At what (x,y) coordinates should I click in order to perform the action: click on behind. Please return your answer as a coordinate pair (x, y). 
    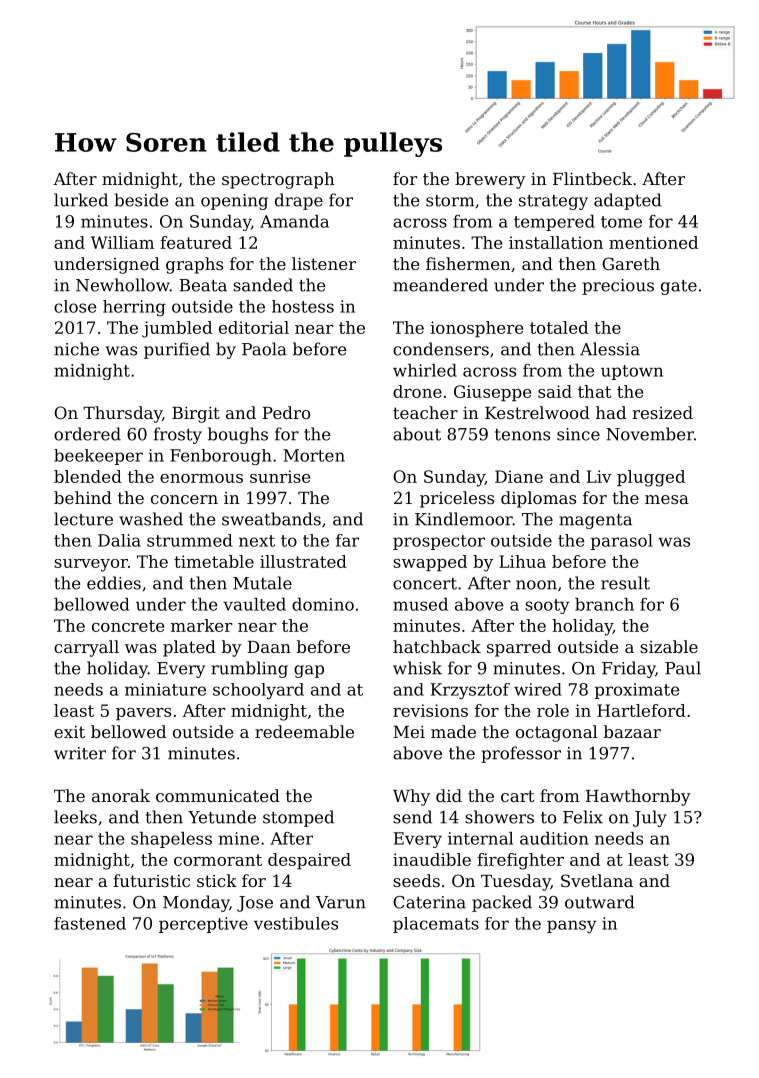
    Looking at the image, I should click on (83, 497).
